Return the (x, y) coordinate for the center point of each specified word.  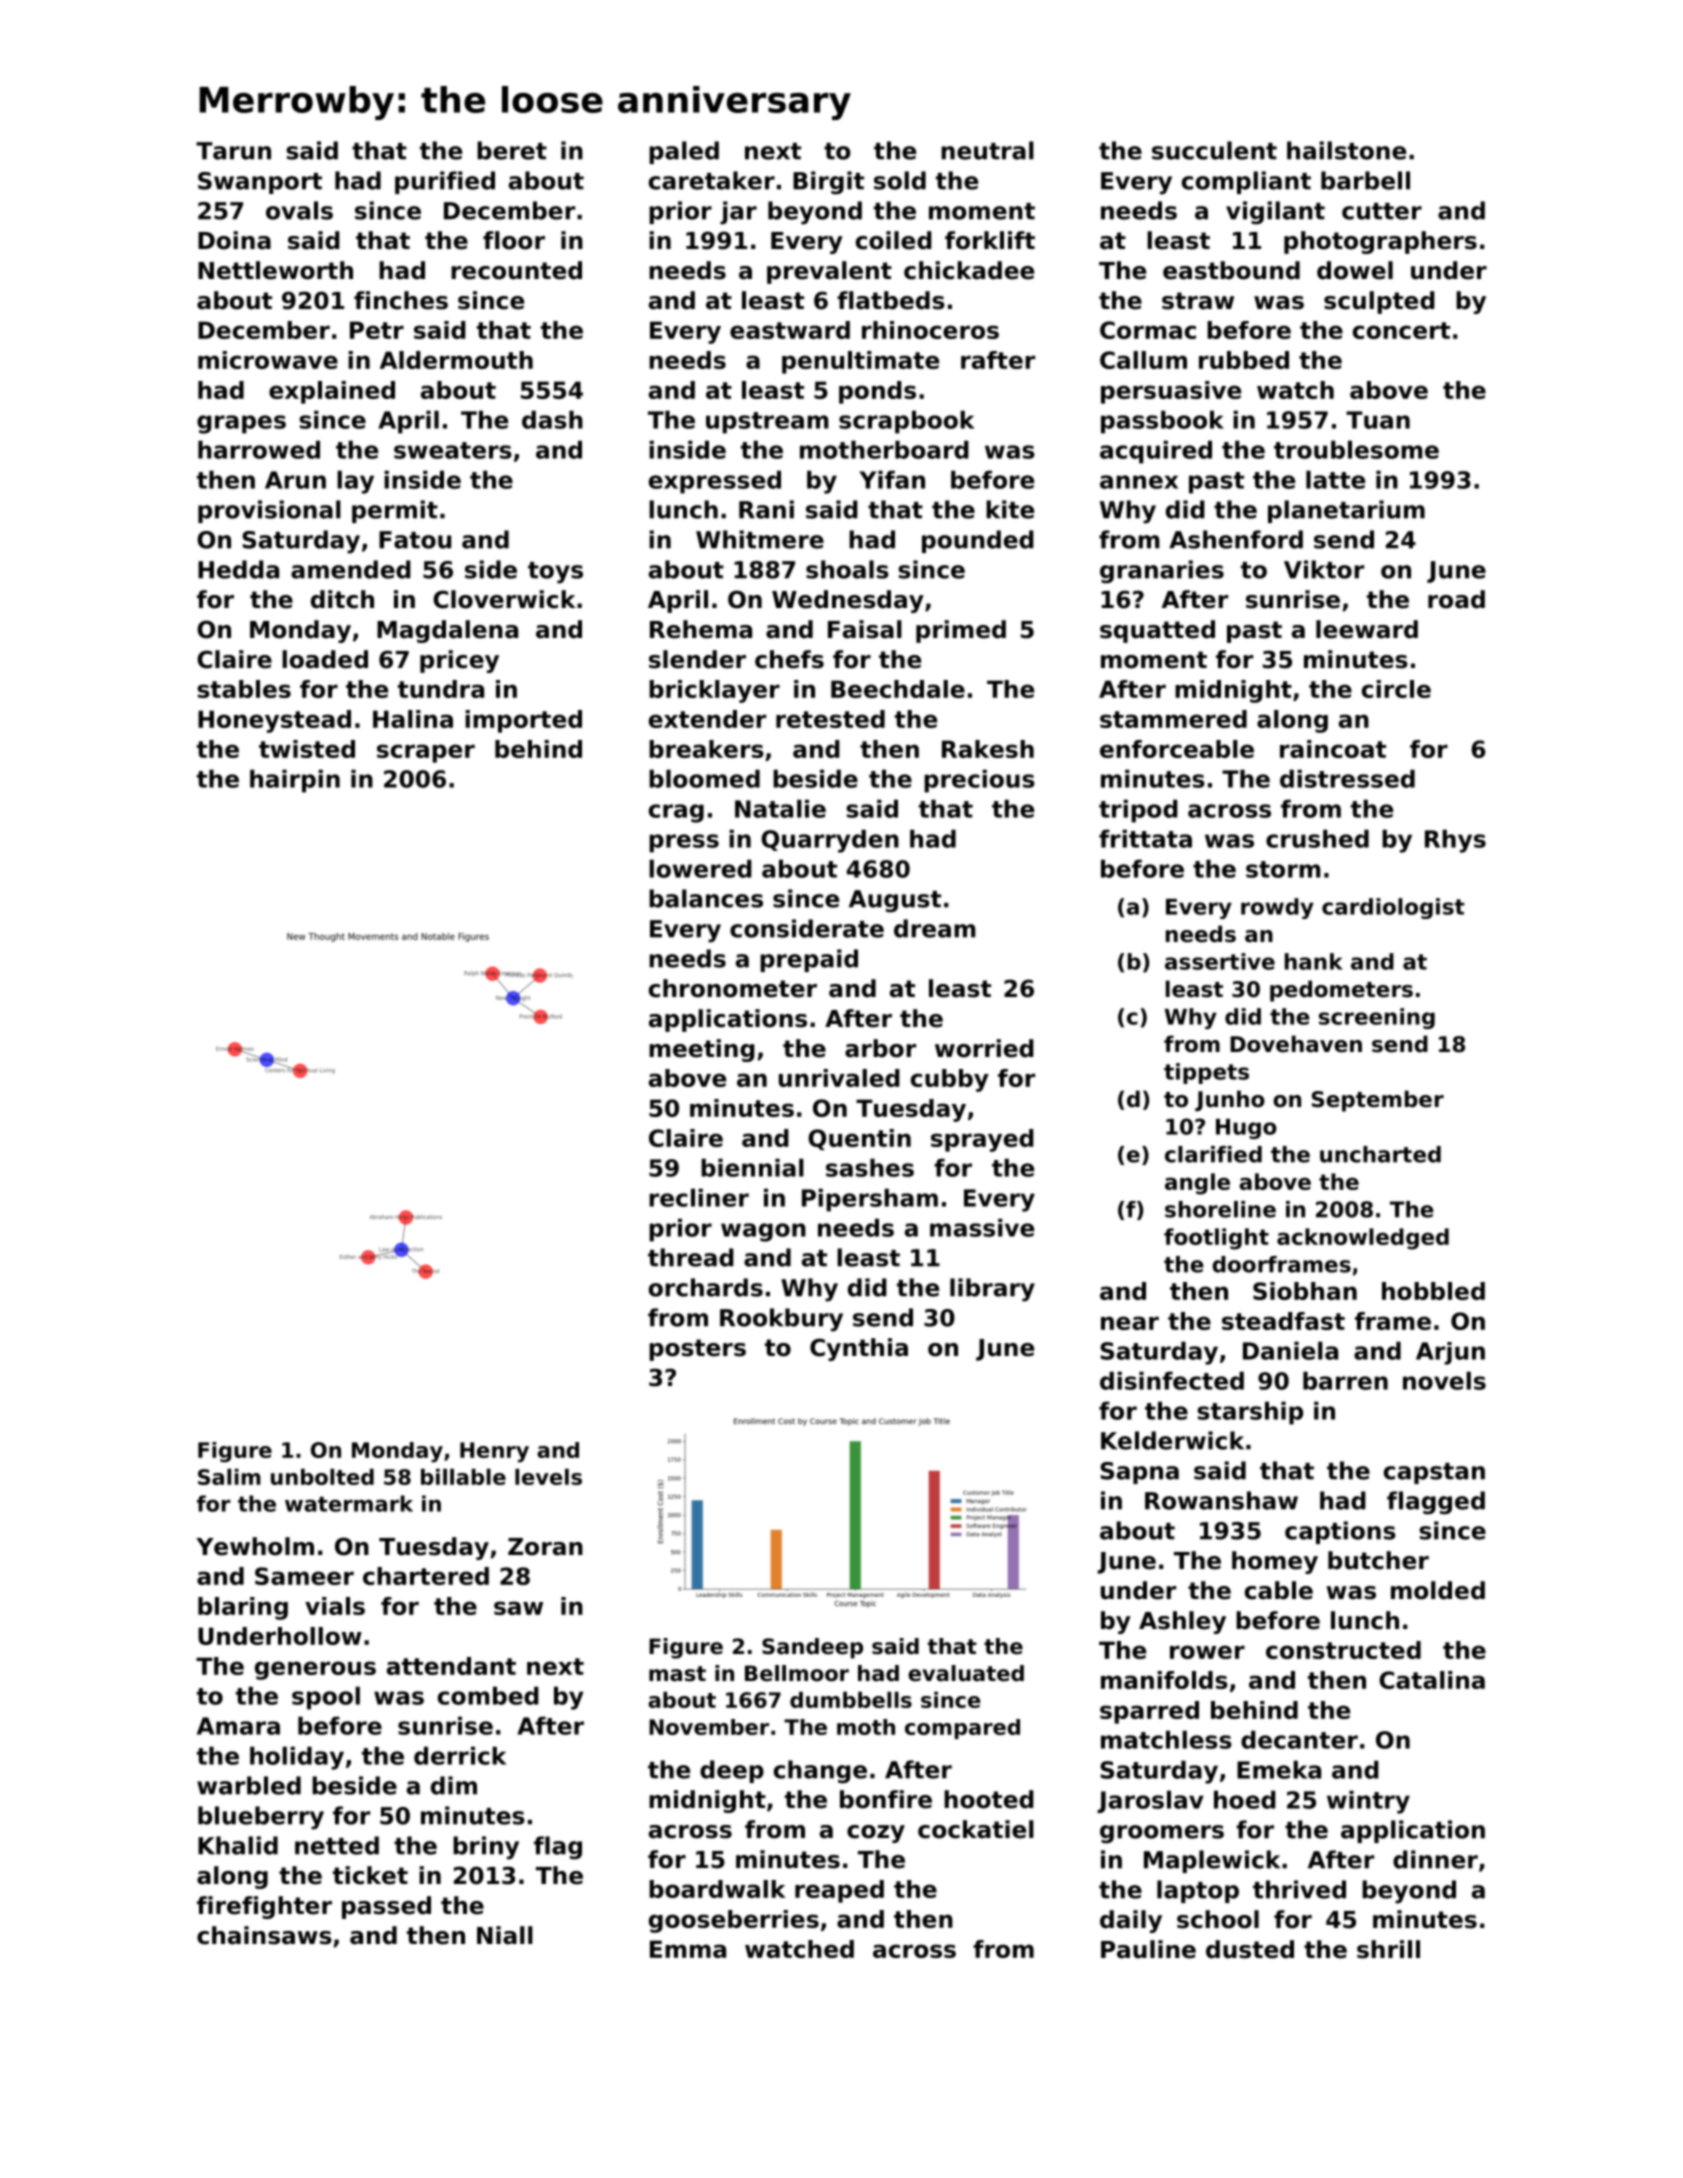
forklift (990, 240)
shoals (847, 569)
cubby (950, 1080)
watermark (349, 1503)
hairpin (295, 781)
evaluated (966, 1673)
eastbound (1231, 270)
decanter (1299, 1739)
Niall (505, 1935)
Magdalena (447, 631)
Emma (688, 1949)
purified (445, 182)
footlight (1216, 1239)
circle (1396, 689)
